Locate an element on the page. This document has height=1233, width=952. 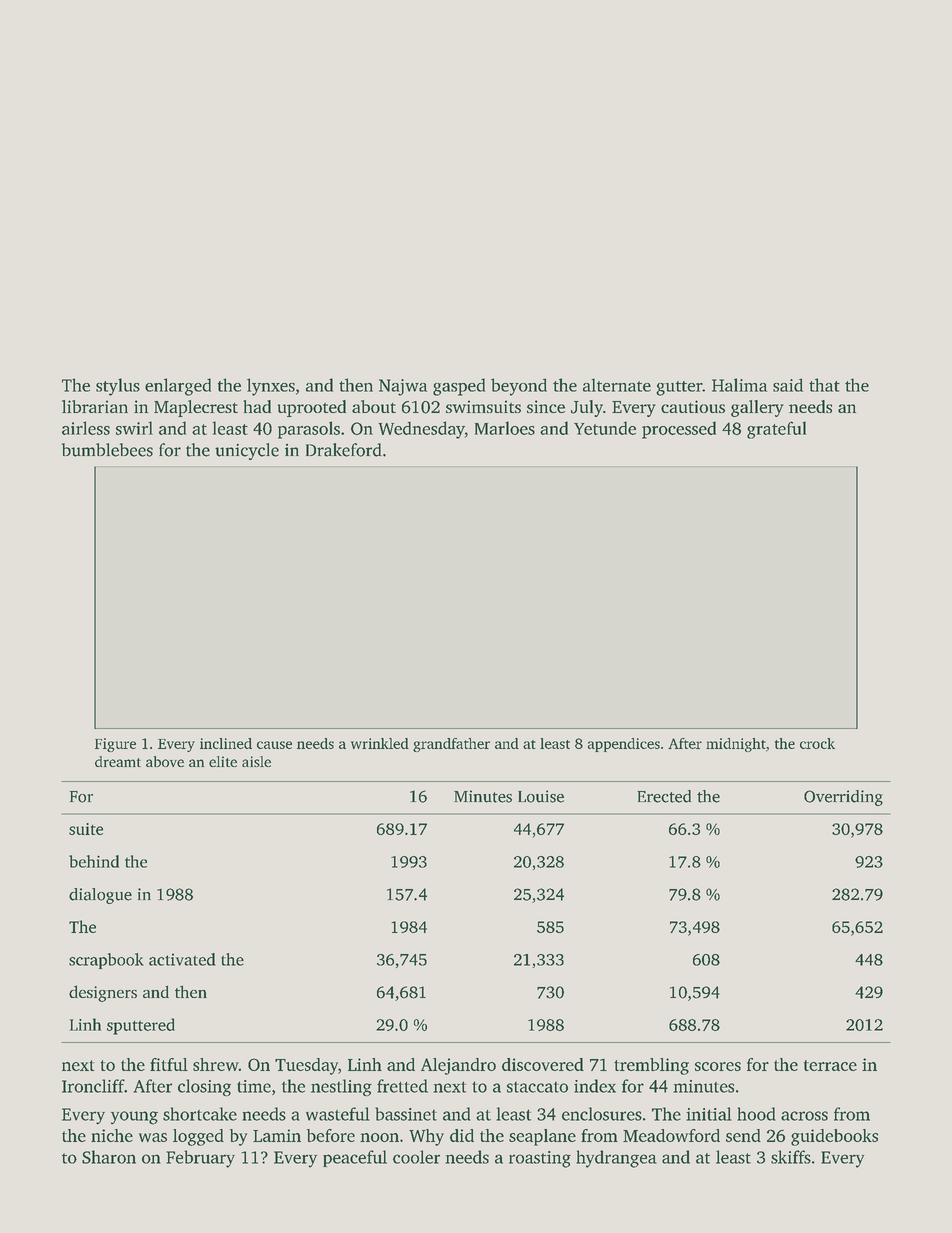
Wednesday is located at coordinates (422, 430).
